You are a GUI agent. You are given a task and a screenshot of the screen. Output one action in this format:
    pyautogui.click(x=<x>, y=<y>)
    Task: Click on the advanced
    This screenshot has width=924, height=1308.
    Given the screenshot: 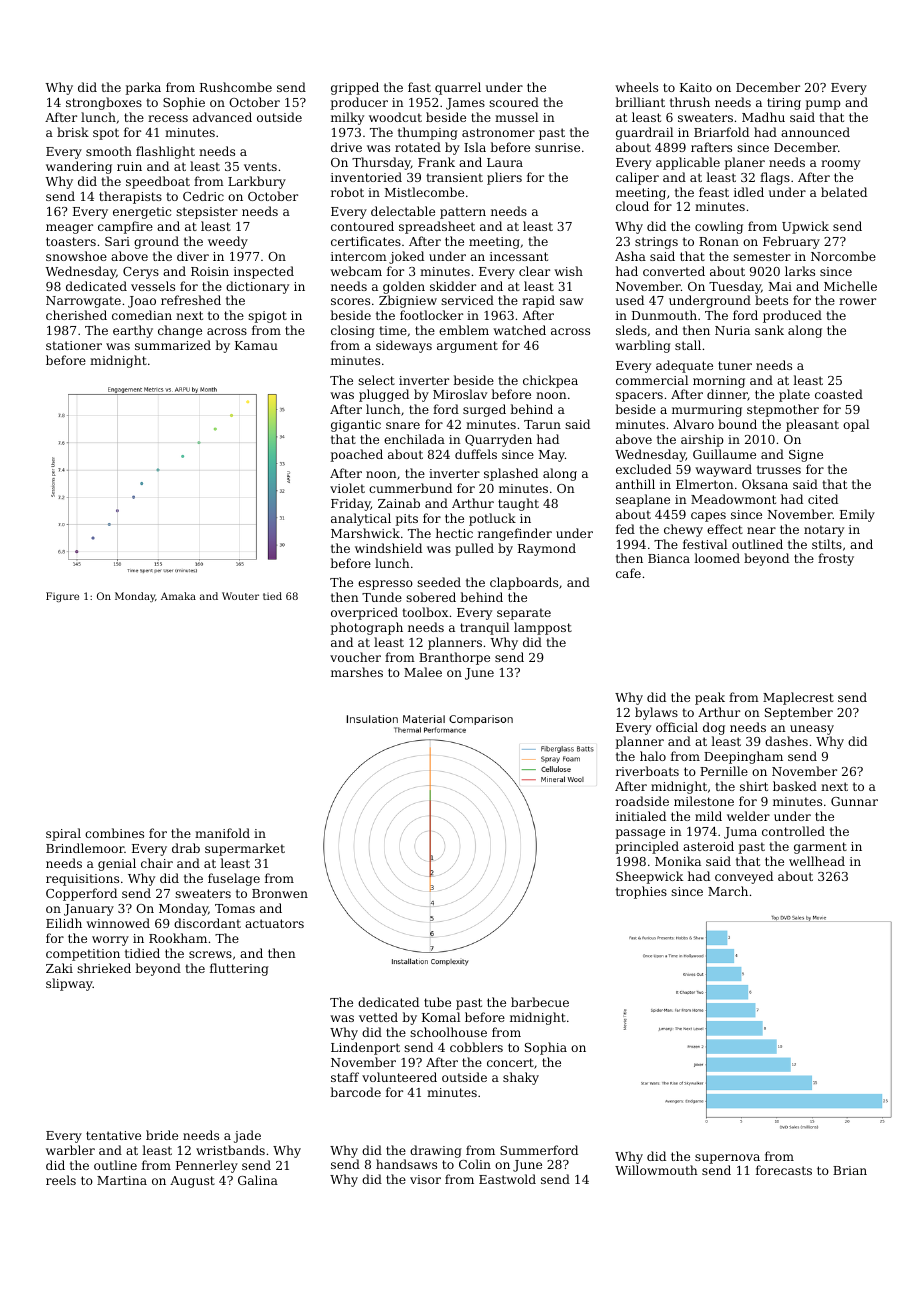 What is the action you would take?
    pyautogui.click(x=222, y=117)
